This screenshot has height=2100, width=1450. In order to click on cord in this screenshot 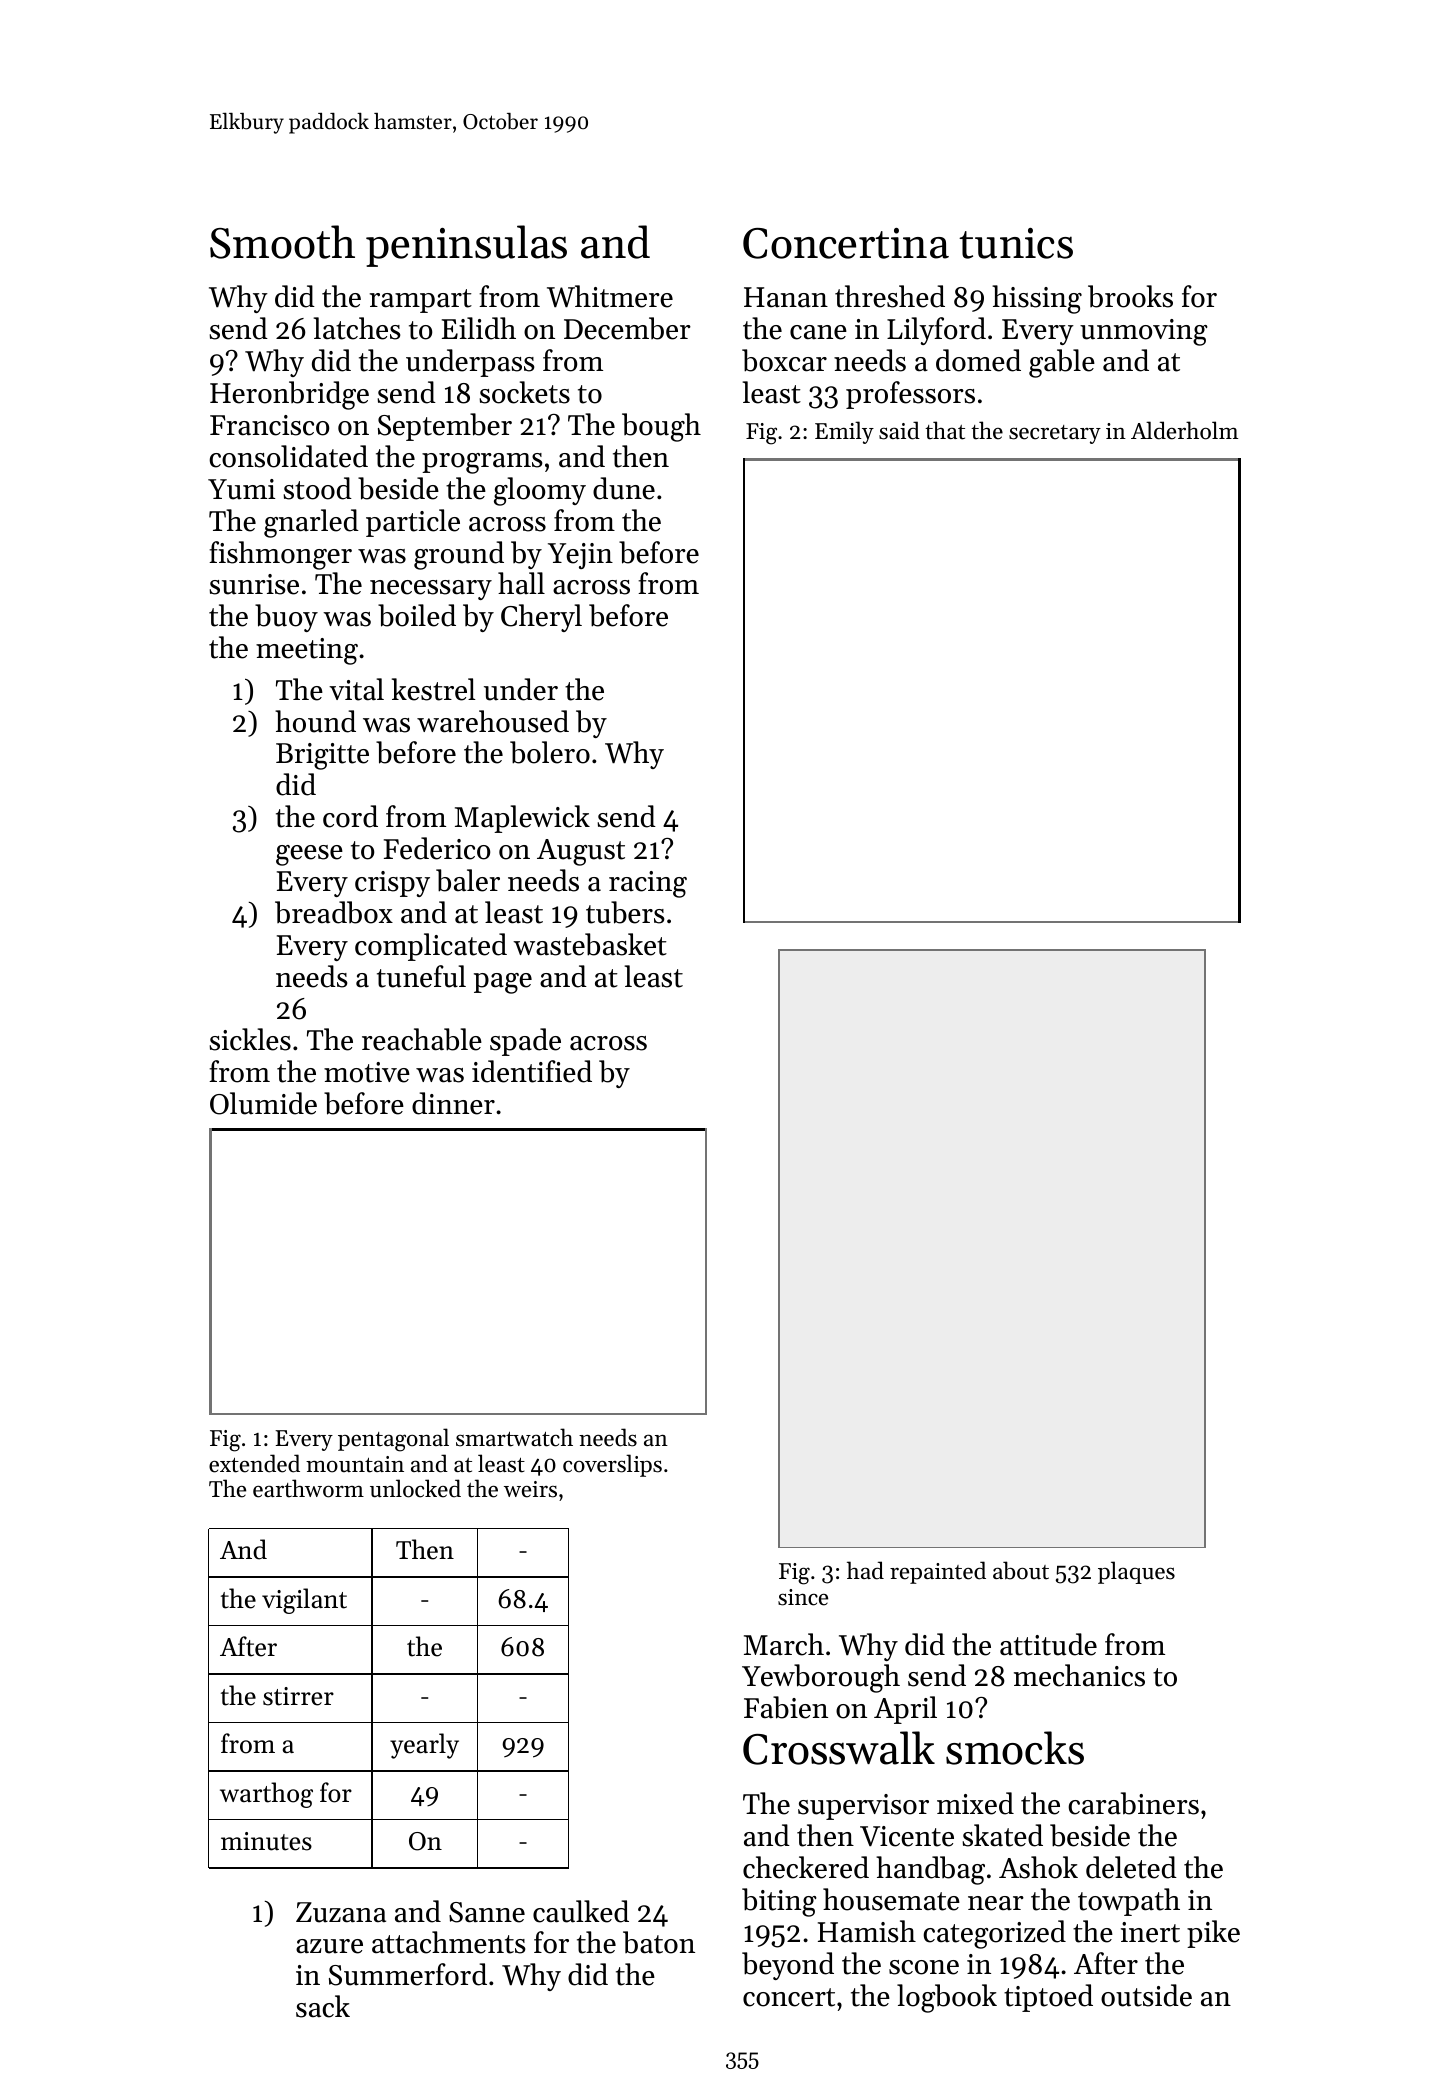, I will do `click(350, 816)`.
